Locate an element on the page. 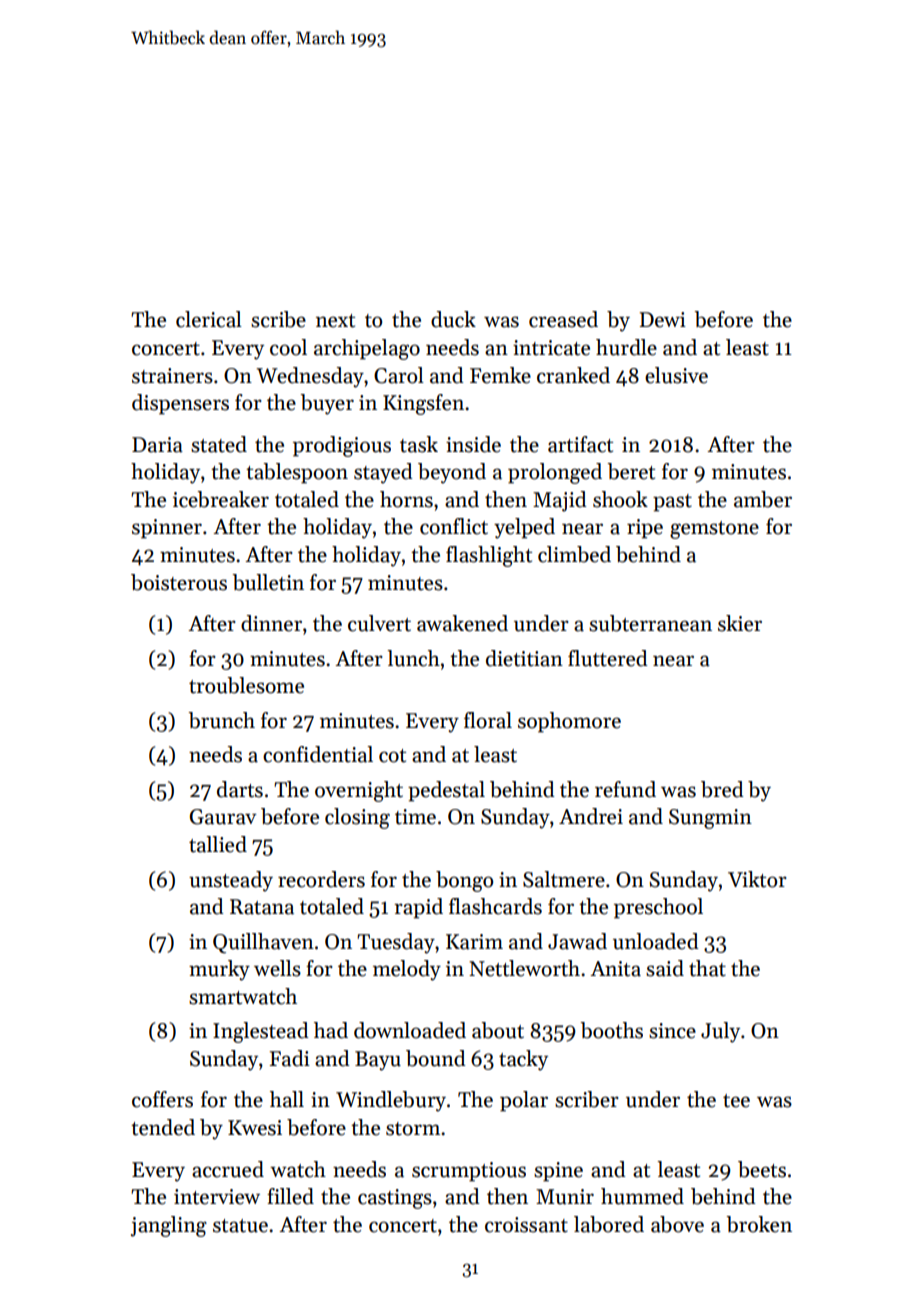  amber is located at coordinates (763, 499).
